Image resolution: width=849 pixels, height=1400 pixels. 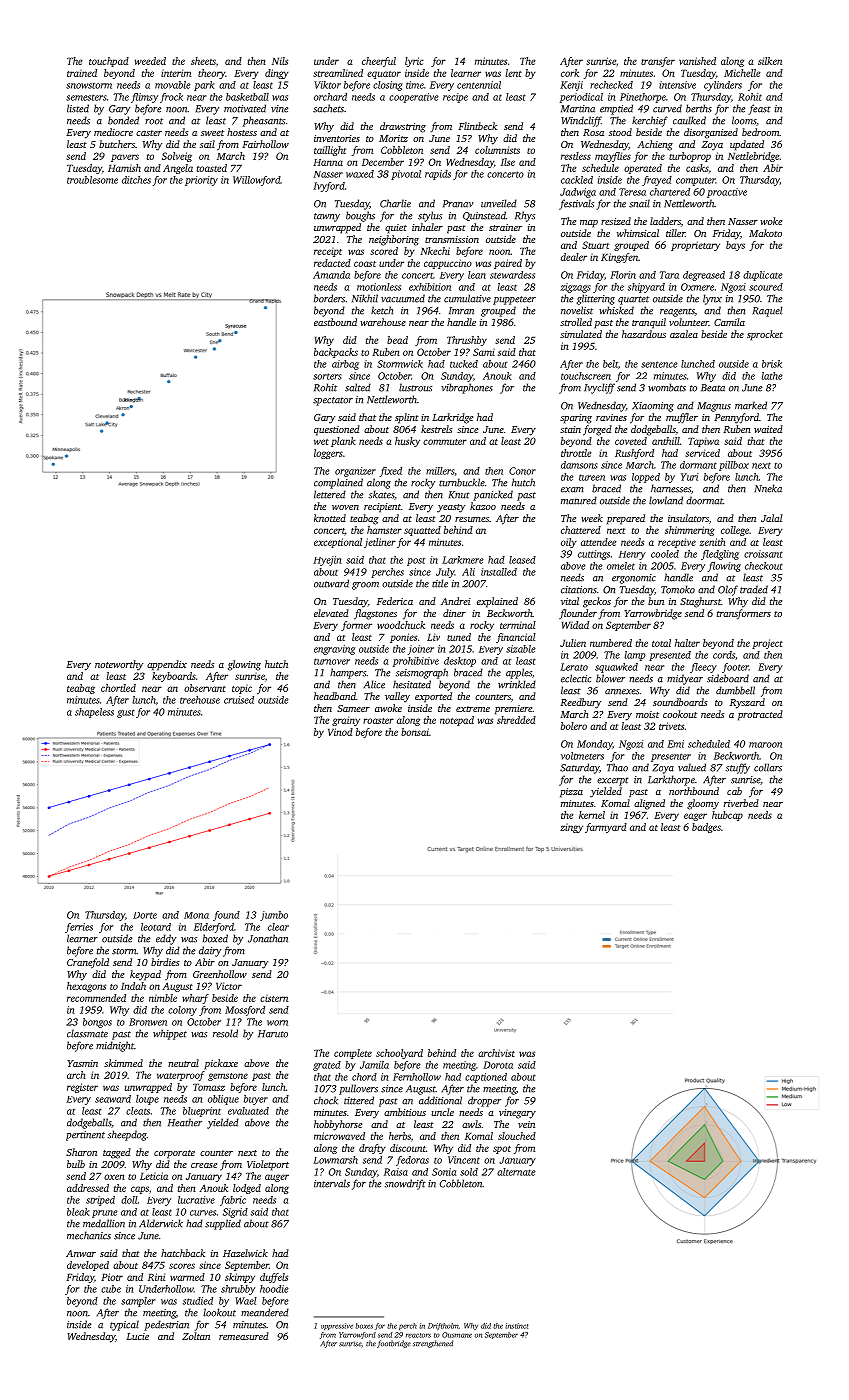 What do you see at coordinates (331, 583) in the screenshot?
I see `outward` at bounding box center [331, 583].
